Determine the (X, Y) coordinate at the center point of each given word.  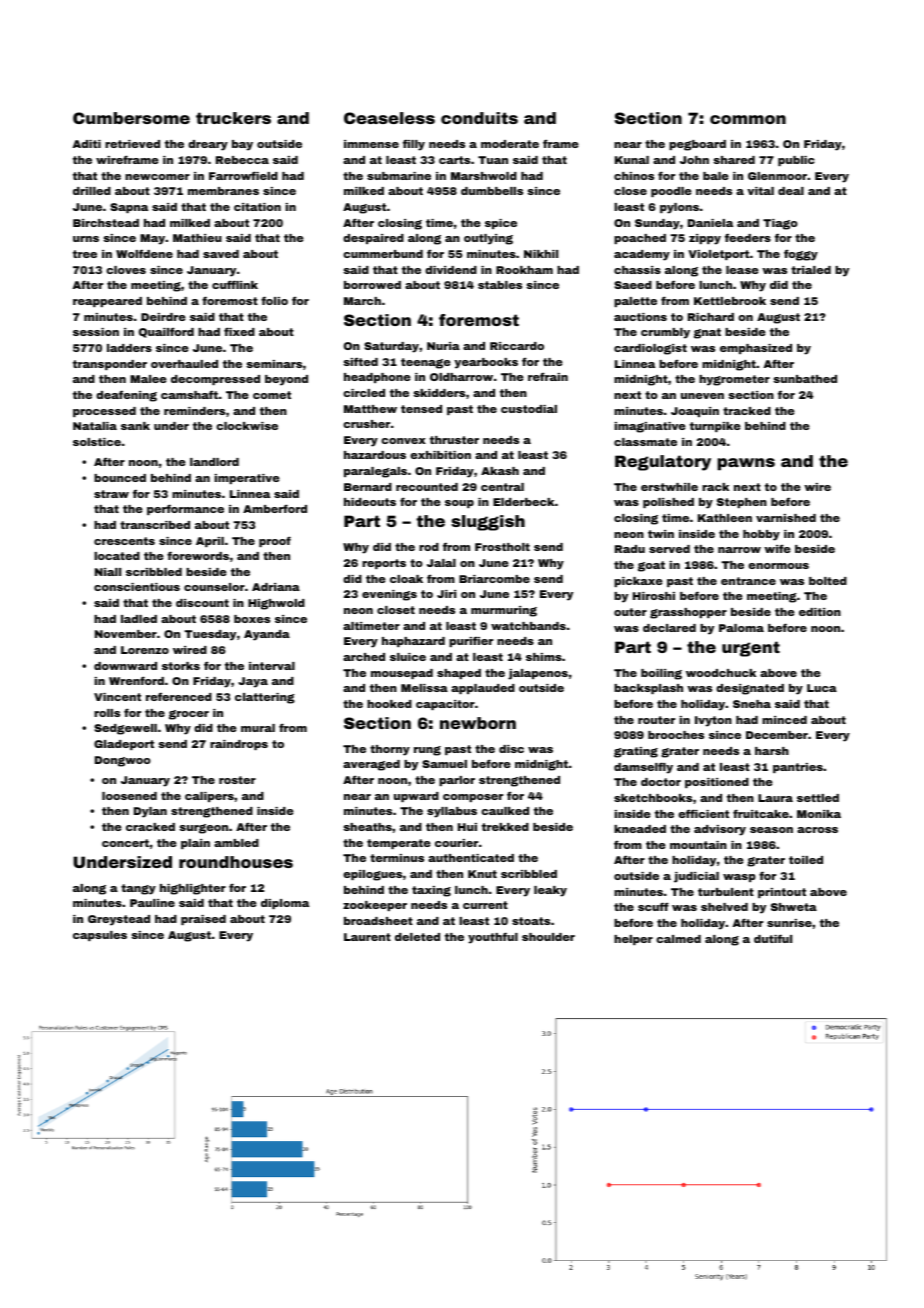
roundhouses (236, 862)
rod (429, 547)
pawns (746, 464)
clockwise (247, 426)
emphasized (756, 349)
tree (85, 254)
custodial (529, 409)
